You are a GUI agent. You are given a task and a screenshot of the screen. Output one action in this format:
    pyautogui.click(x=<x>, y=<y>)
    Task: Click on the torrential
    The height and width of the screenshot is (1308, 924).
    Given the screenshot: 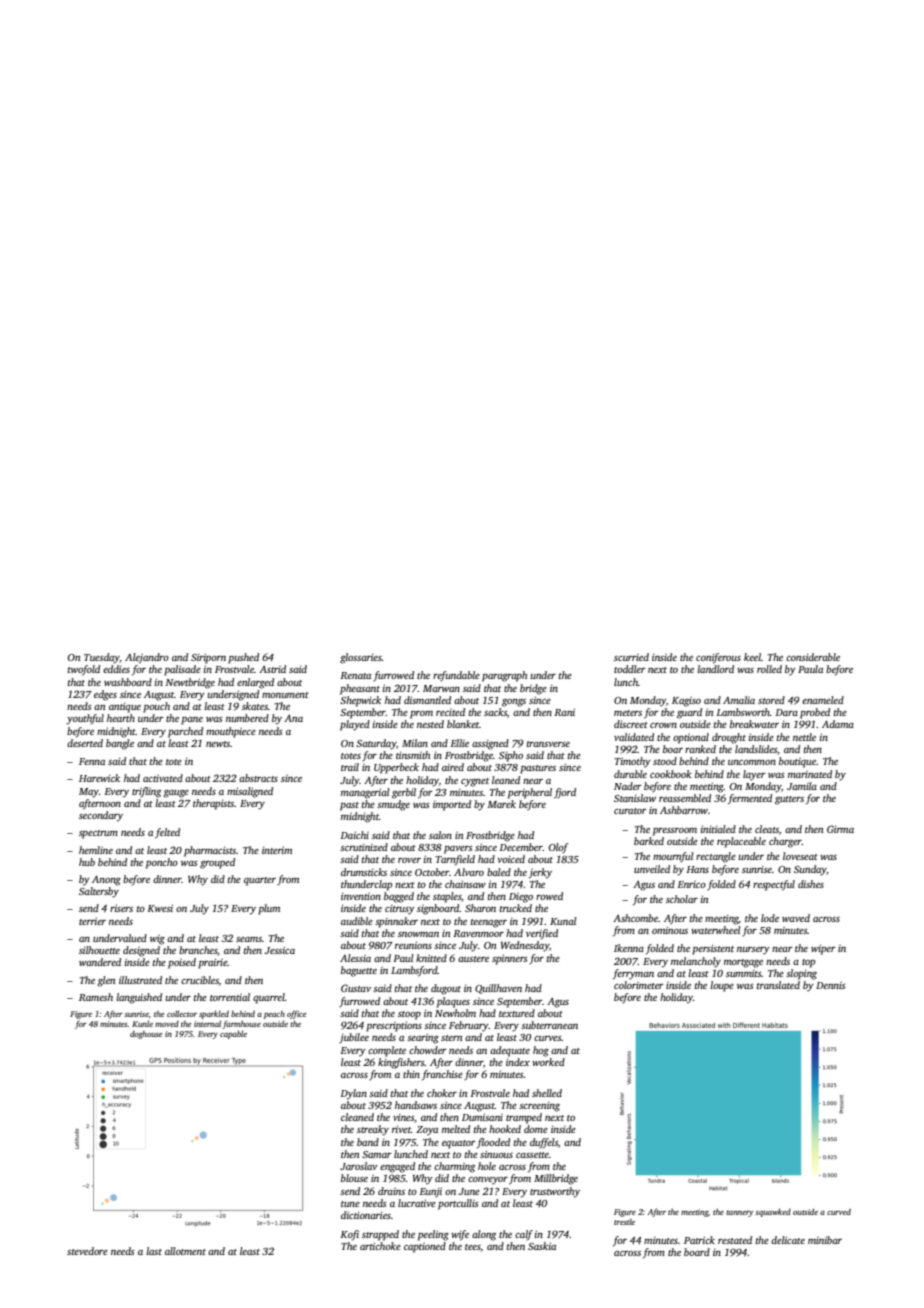 What is the action you would take?
    pyautogui.click(x=230, y=997)
